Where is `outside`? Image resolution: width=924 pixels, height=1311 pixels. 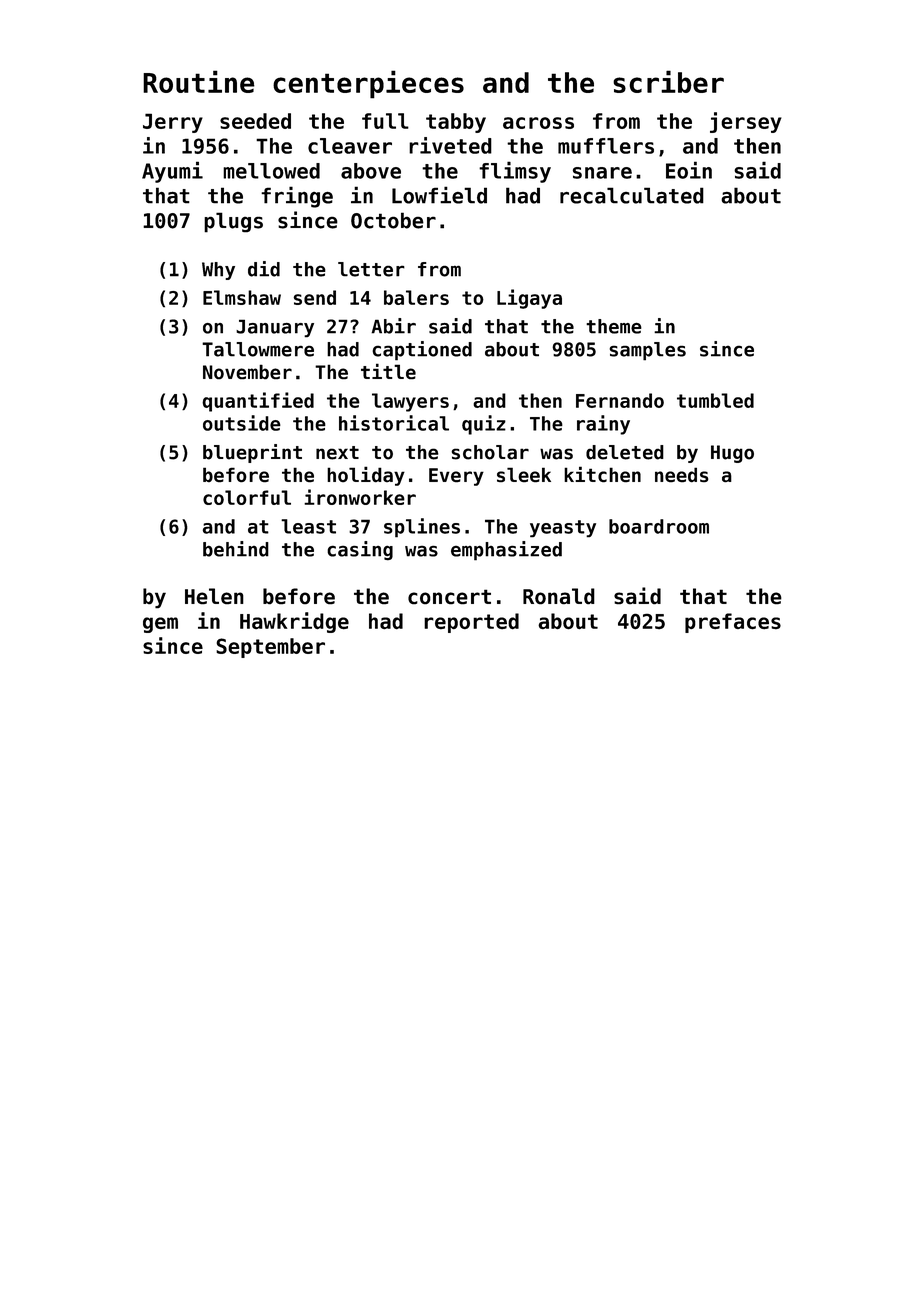 outside is located at coordinates (242, 423).
